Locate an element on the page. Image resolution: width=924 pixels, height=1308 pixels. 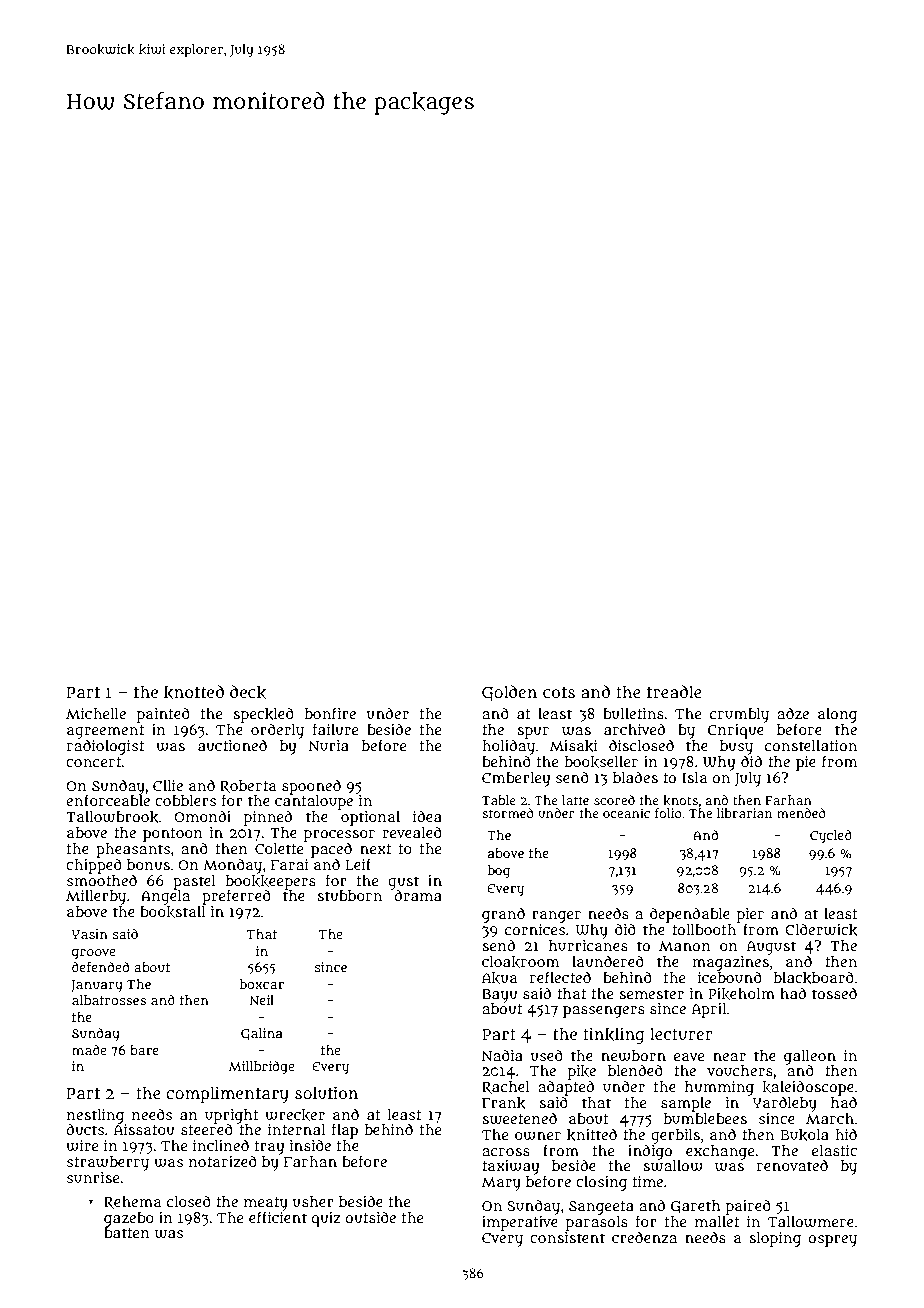
batten is located at coordinates (127, 1232).
